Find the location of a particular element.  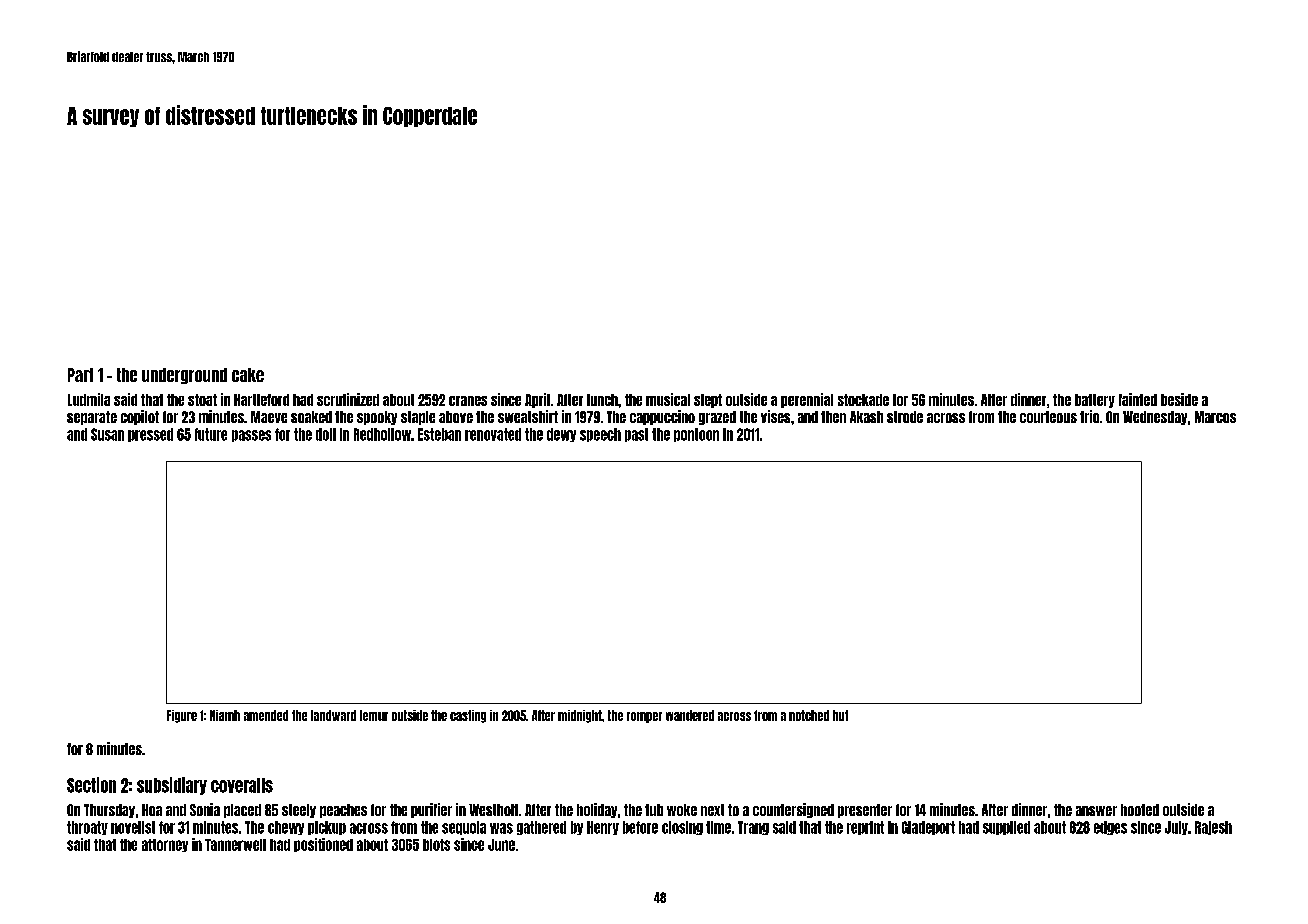

lunch is located at coordinates (602, 400).
